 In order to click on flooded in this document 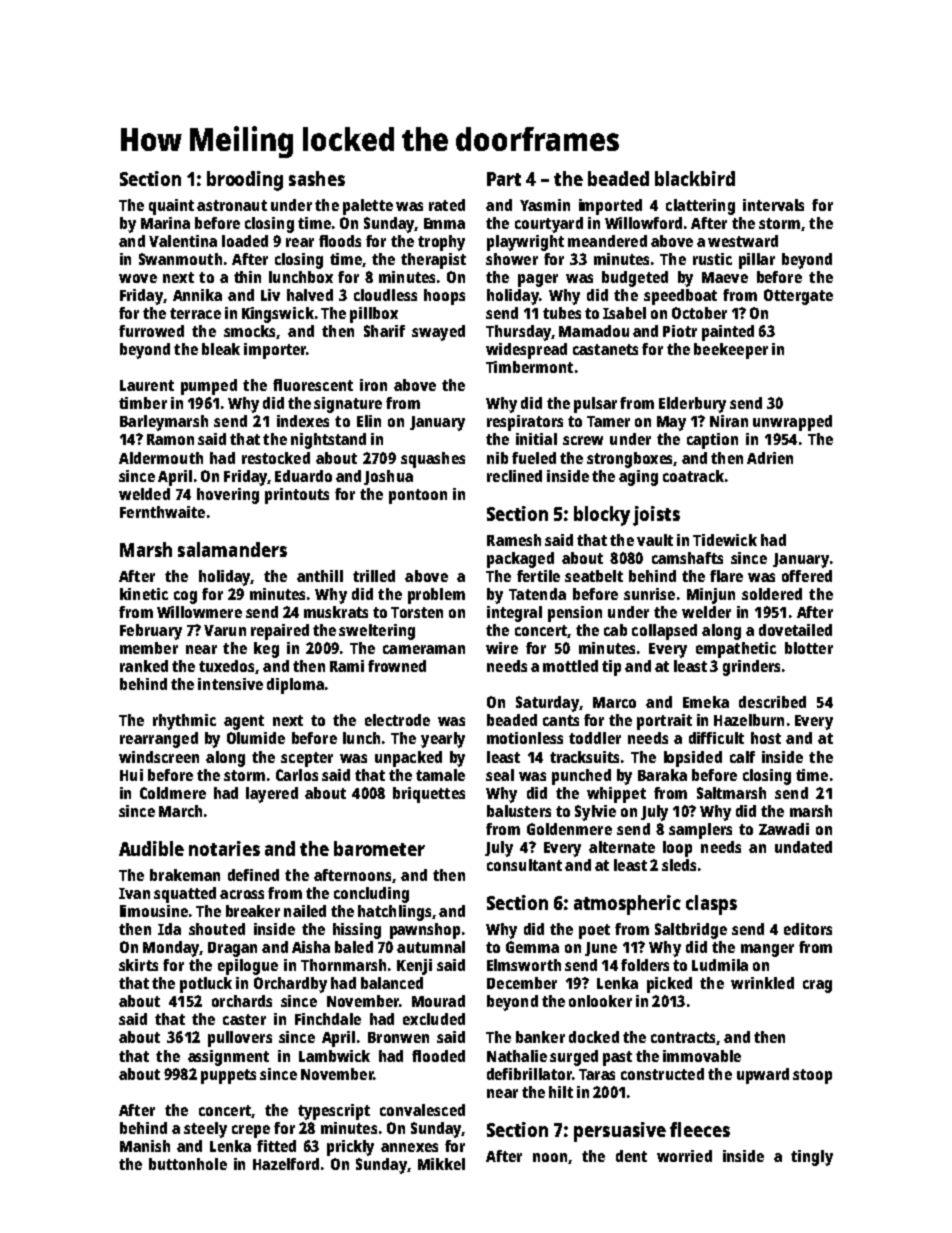, I will do `click(438, 1056)`.
